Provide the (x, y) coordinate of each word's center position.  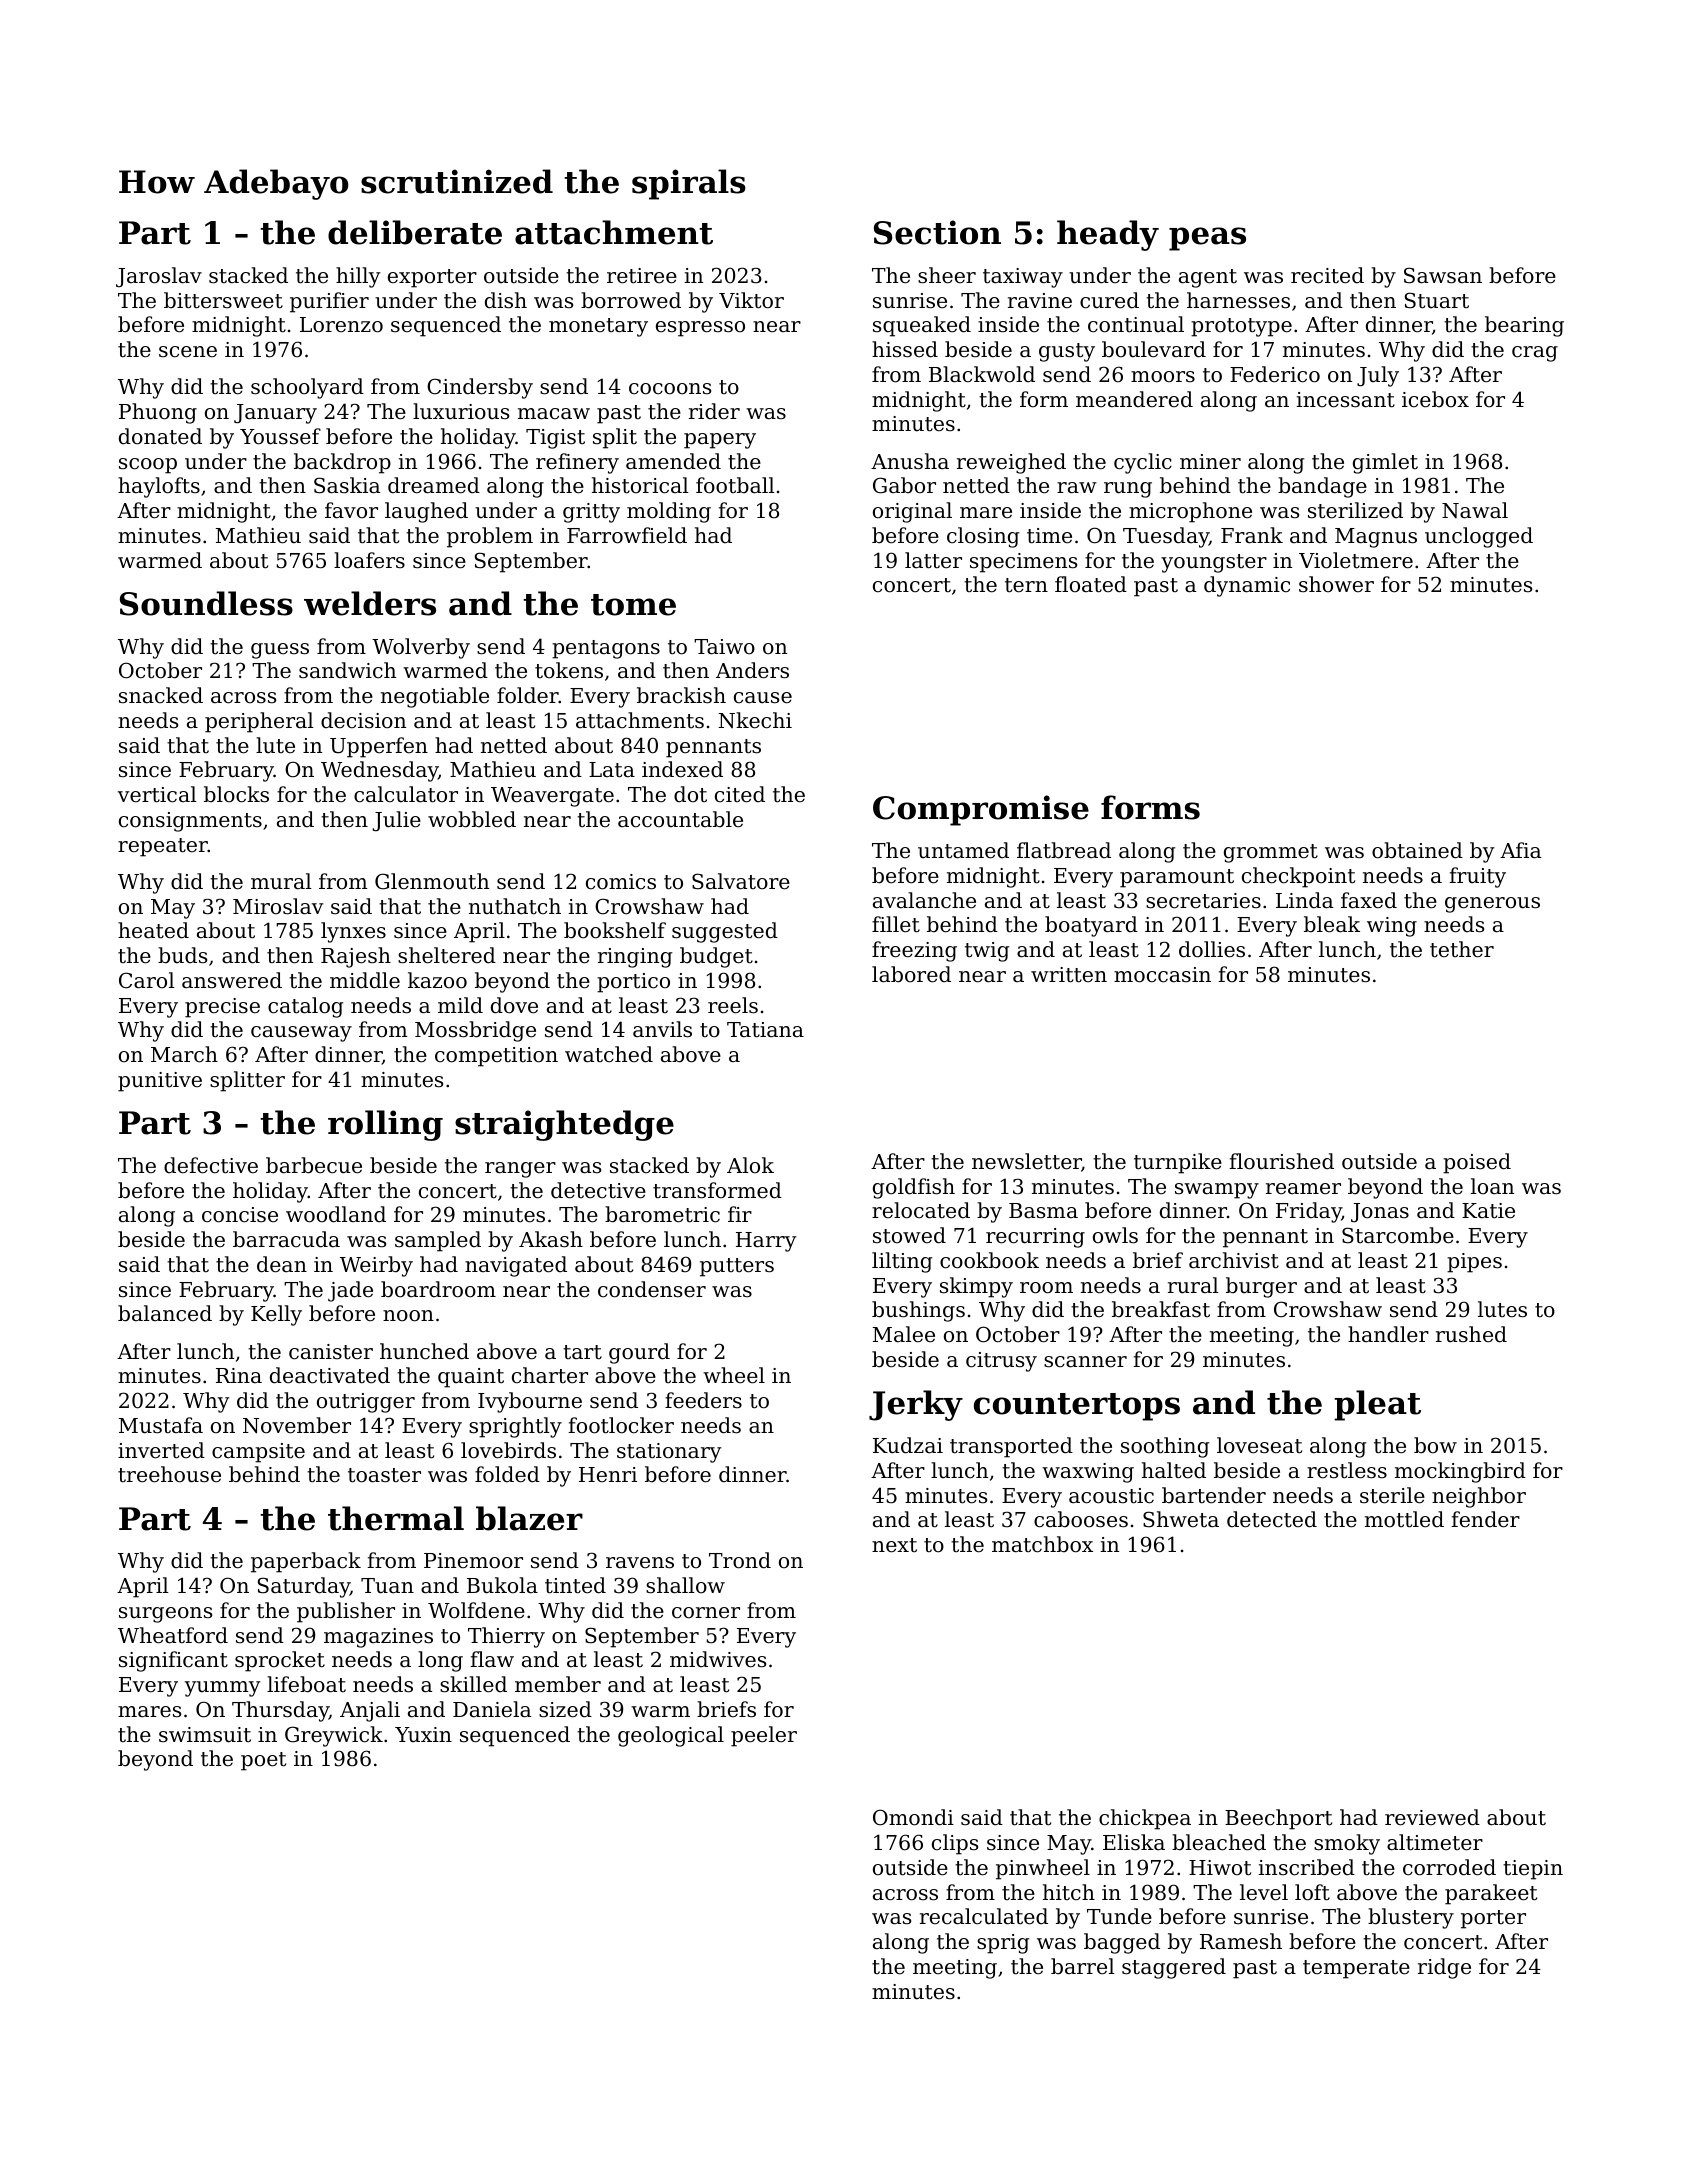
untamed (963, 850)
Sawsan (1443, 275)
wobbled (472, 819)
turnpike (1178, 1163)
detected (1272, 1519)
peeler (764, 1736)
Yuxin (423, 1735)
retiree (642, 276)
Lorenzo (341, 325)
